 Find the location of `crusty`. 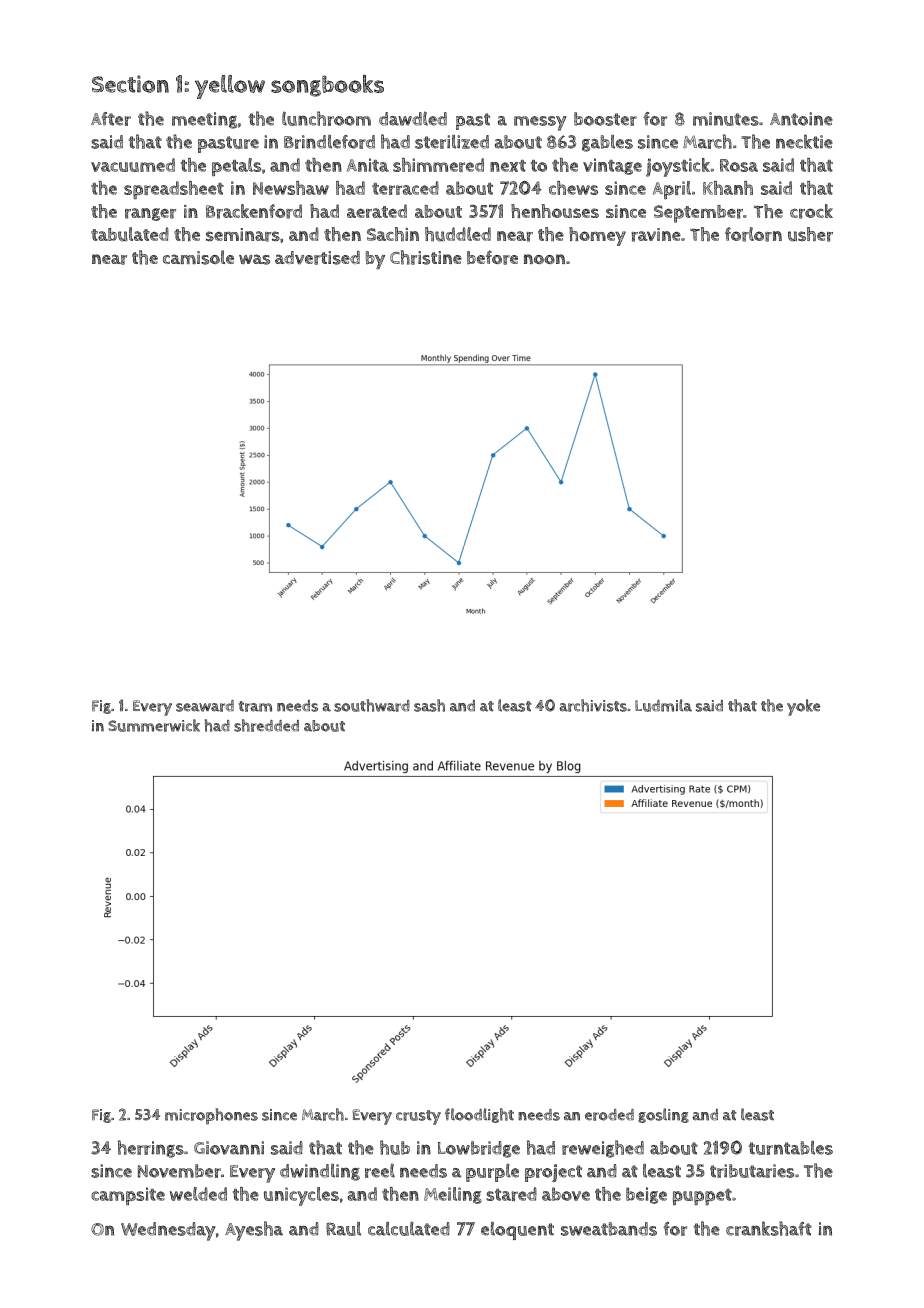

crusty is located at coordinates (418, 1117).
